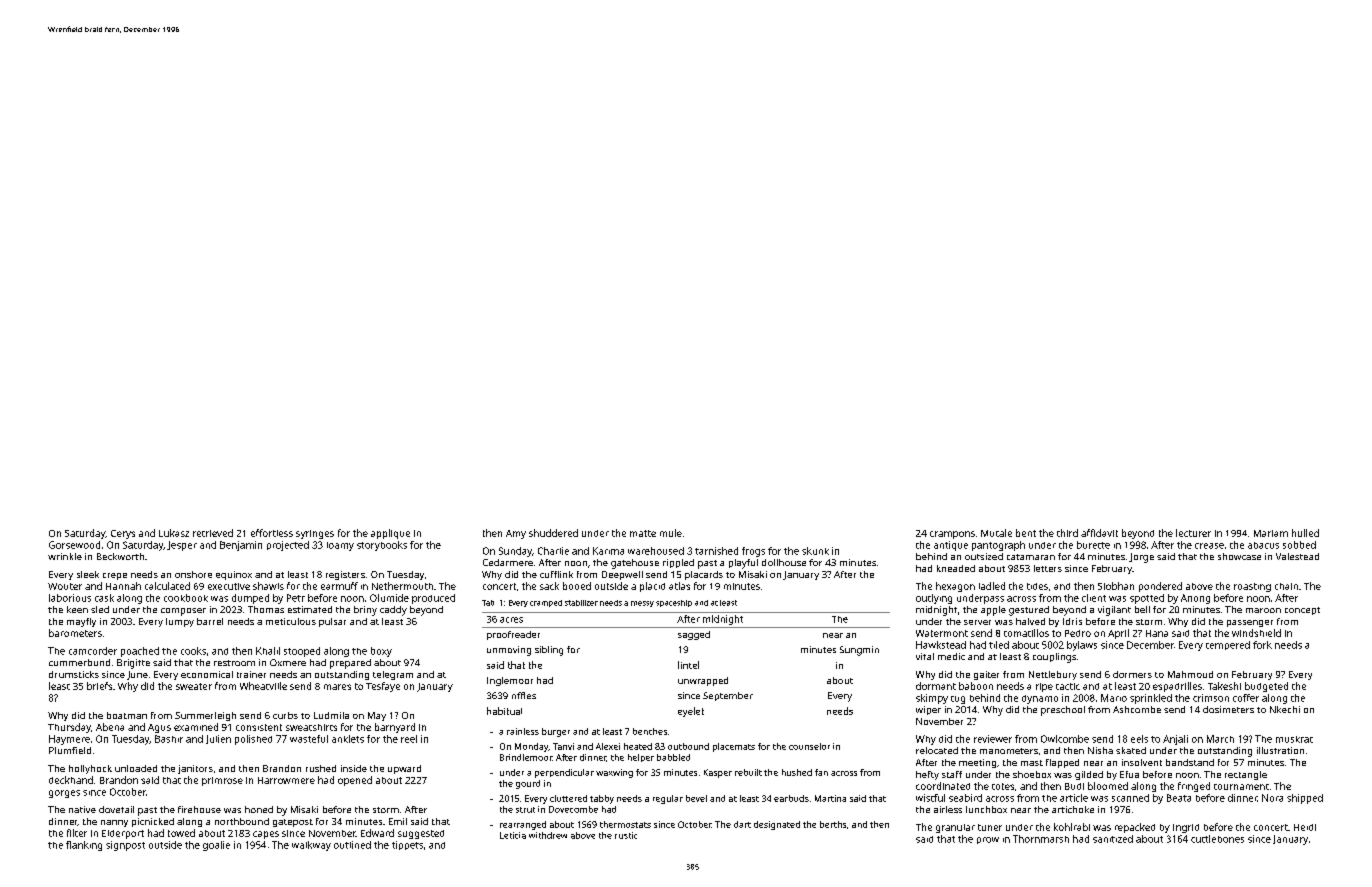  Describe the element at coordinates (272, 533) in the screenshot. I see `effortless` at that location.
